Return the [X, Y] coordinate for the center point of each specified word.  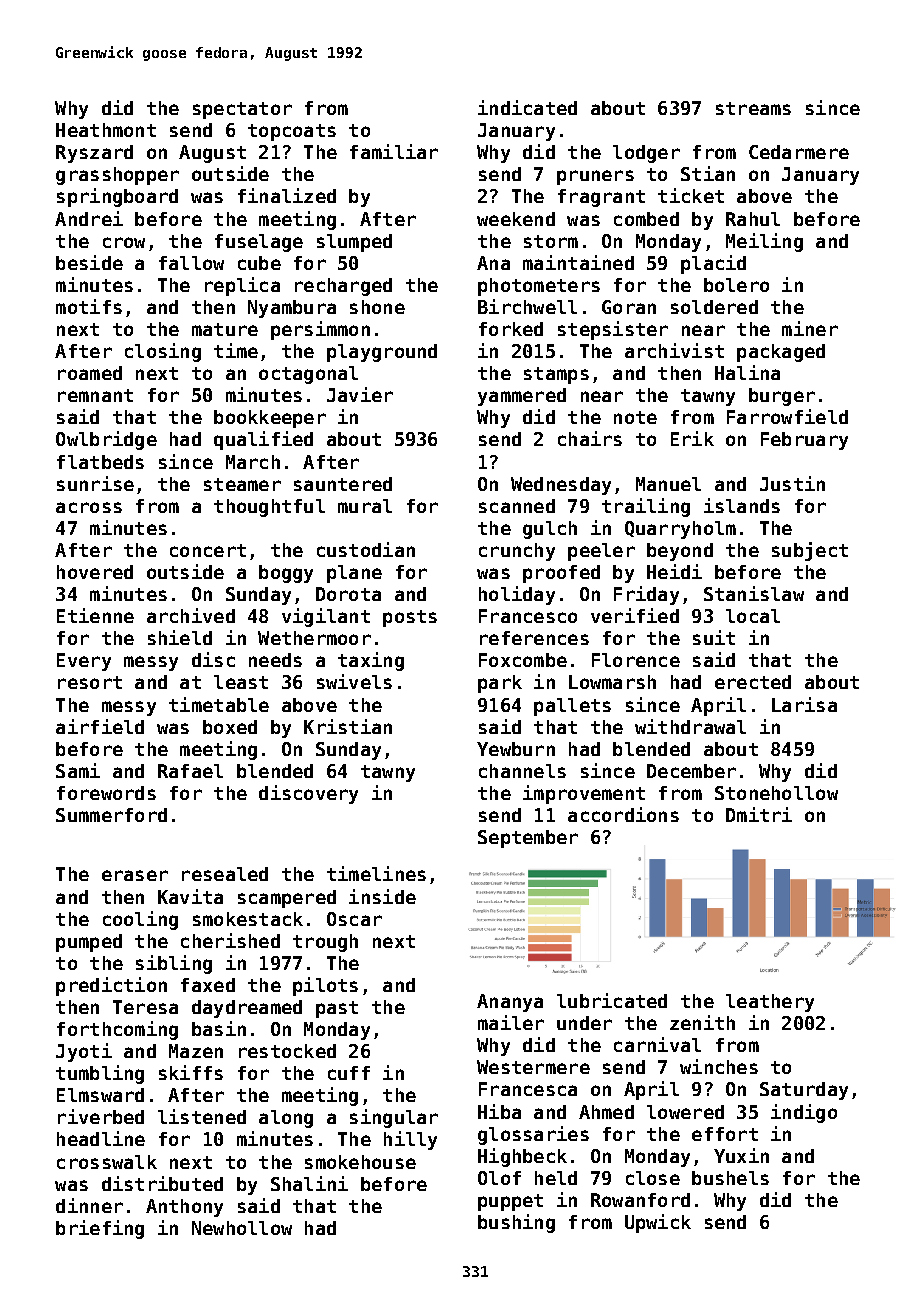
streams [753, 108]
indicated [527, 107]
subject [810, 551]
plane [354, 574]
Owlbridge [106, 440]
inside [382, 896]
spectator [242, 110]
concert [208, 550]
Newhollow [242, 1228]
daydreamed [247, 1009]
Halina [747, 372]
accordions [623, 814]
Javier [360, 394]
